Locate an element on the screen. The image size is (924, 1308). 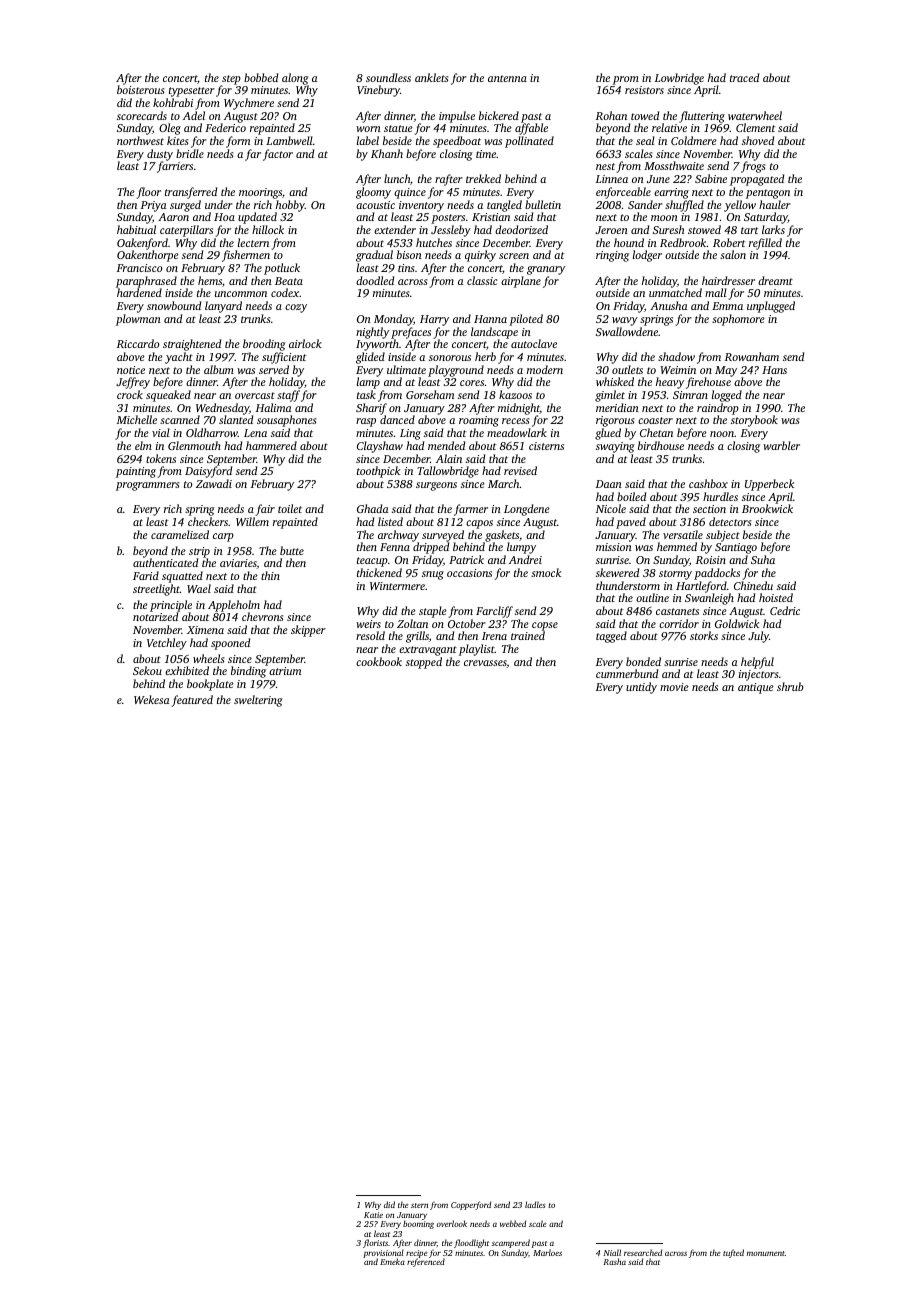
airplane is located at coordinates (521, 282).
